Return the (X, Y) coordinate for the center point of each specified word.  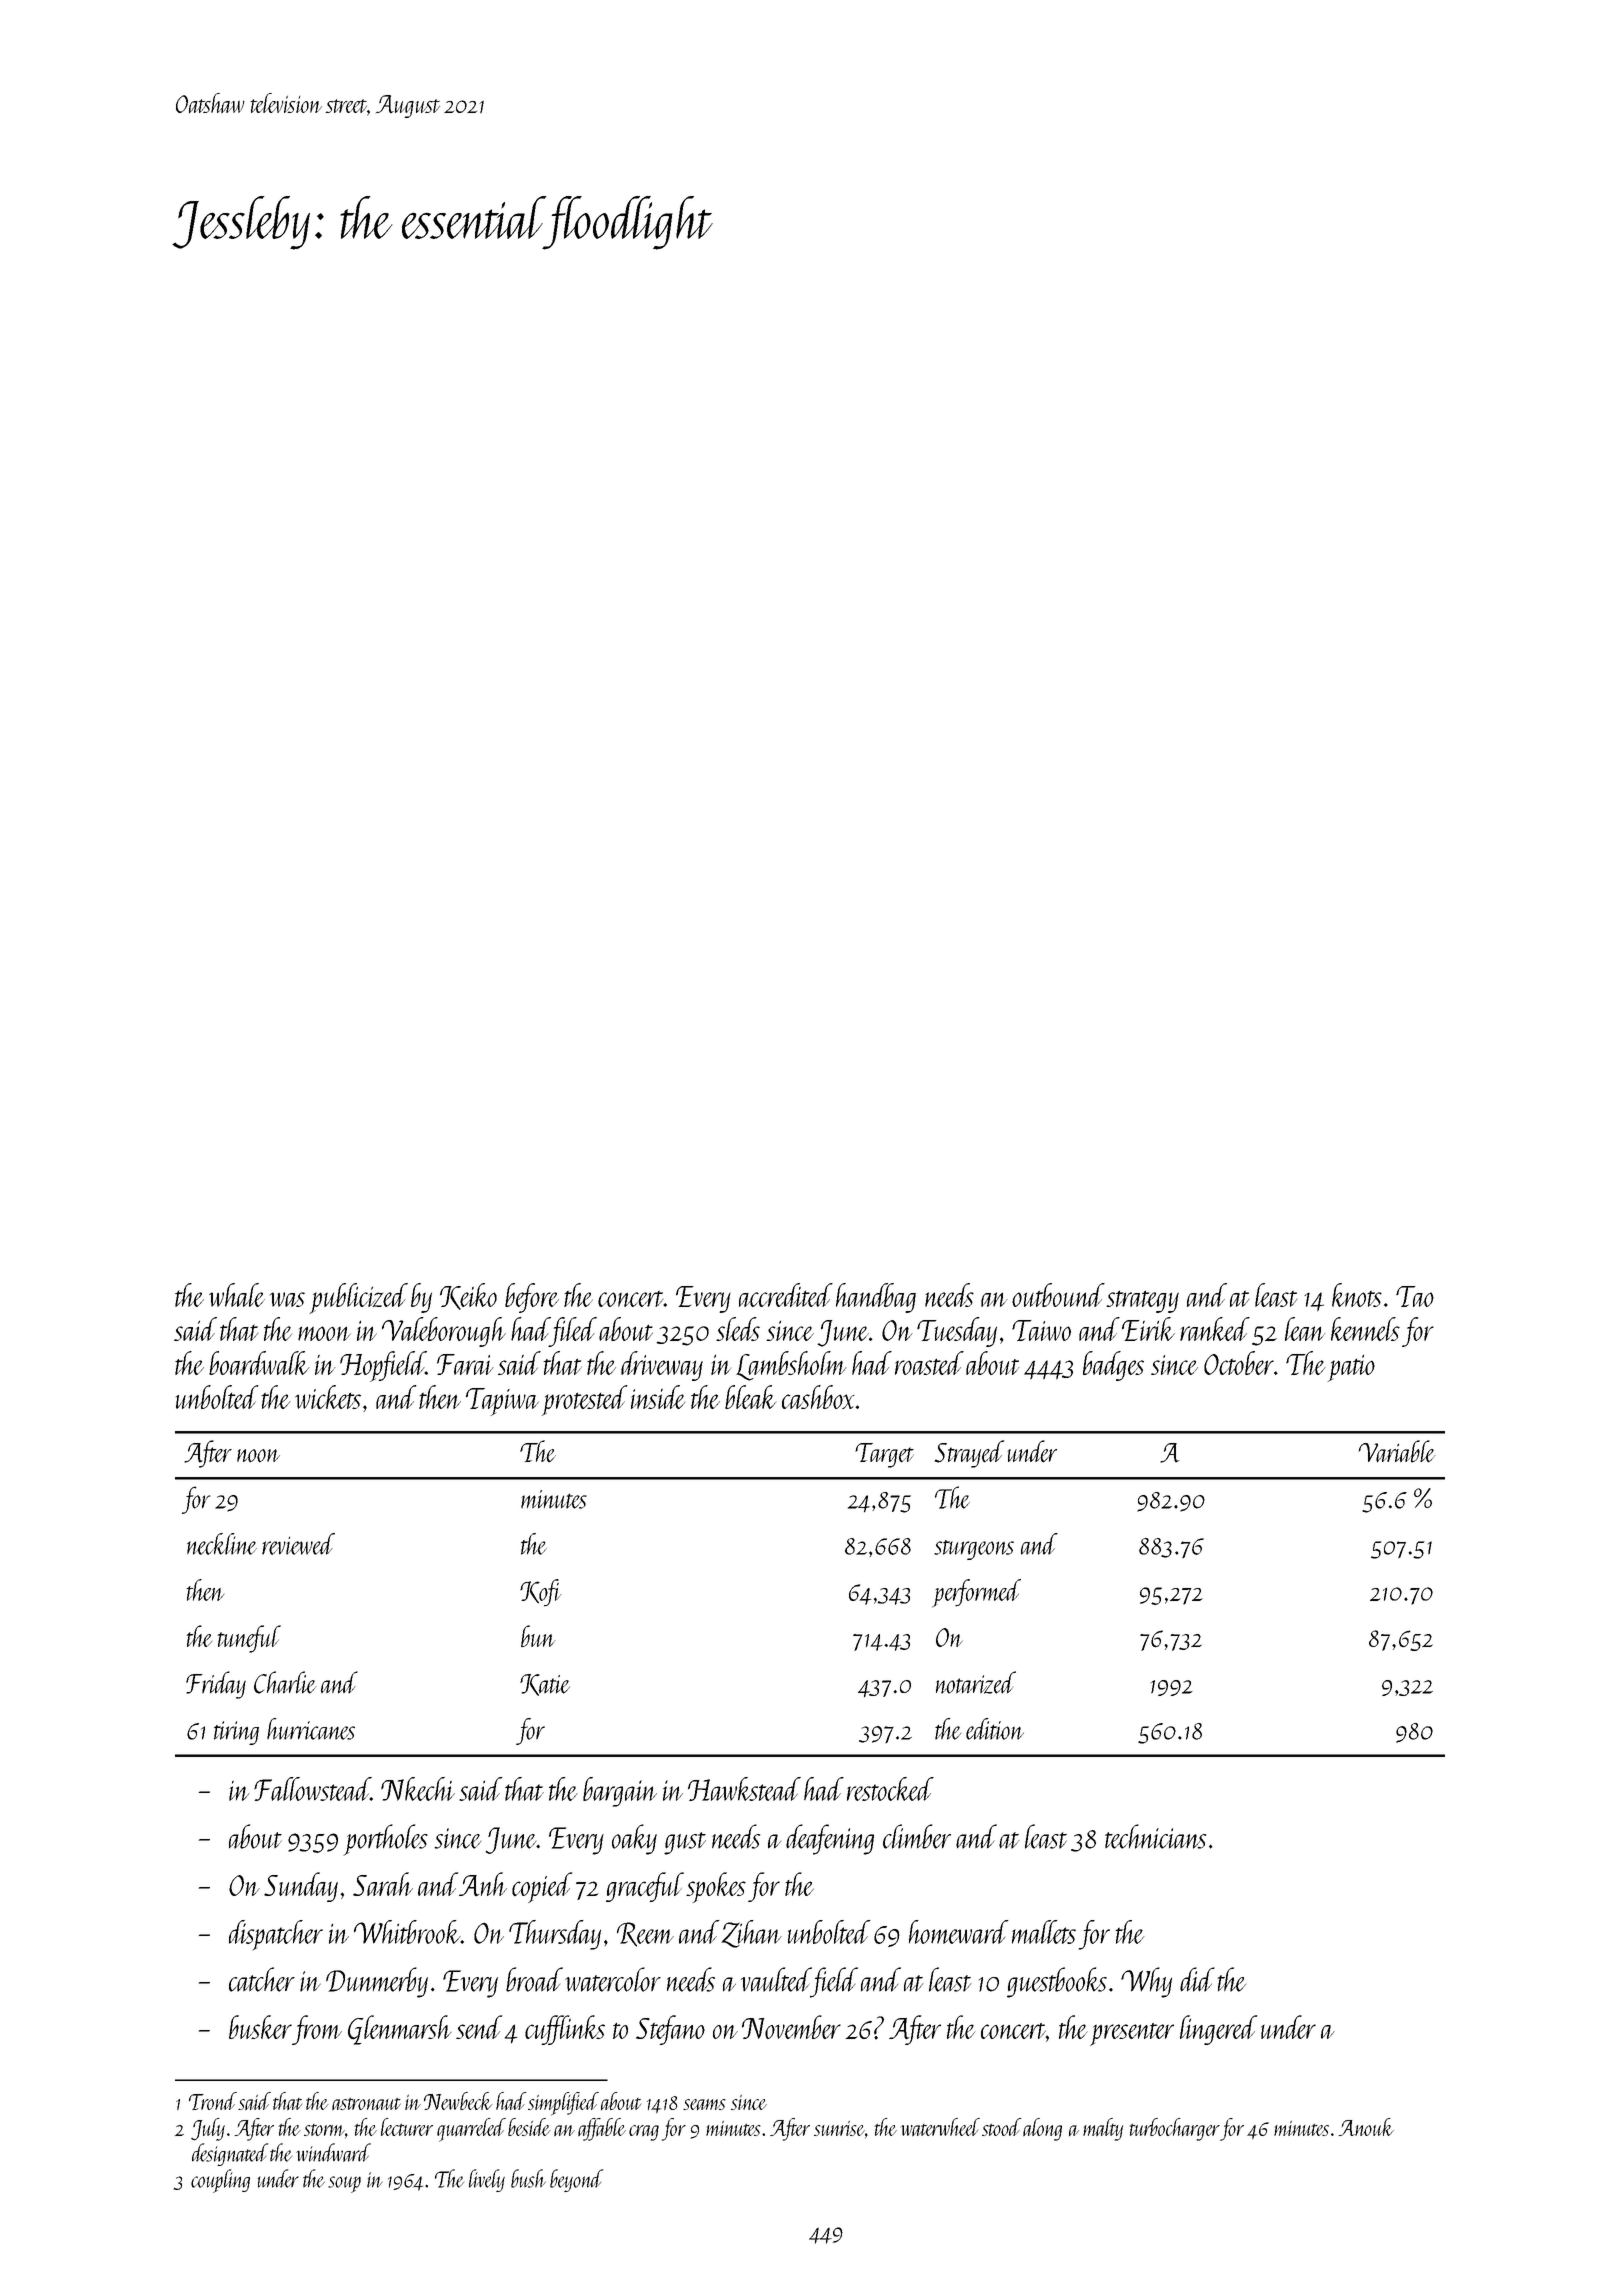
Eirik (1148, 1329)
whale (237, 1295)
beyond (576, 2180)
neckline (222, 1544)
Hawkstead (744, 1789)
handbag (876, 1298)
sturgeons (974, 1550)
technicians (1155, 1836)
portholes (385, 1840)
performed (976, 1593)
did (1197, 1979)
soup (344, 2184)
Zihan (752, 1934)
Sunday (301, 1887)
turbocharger (1174, 2129)
